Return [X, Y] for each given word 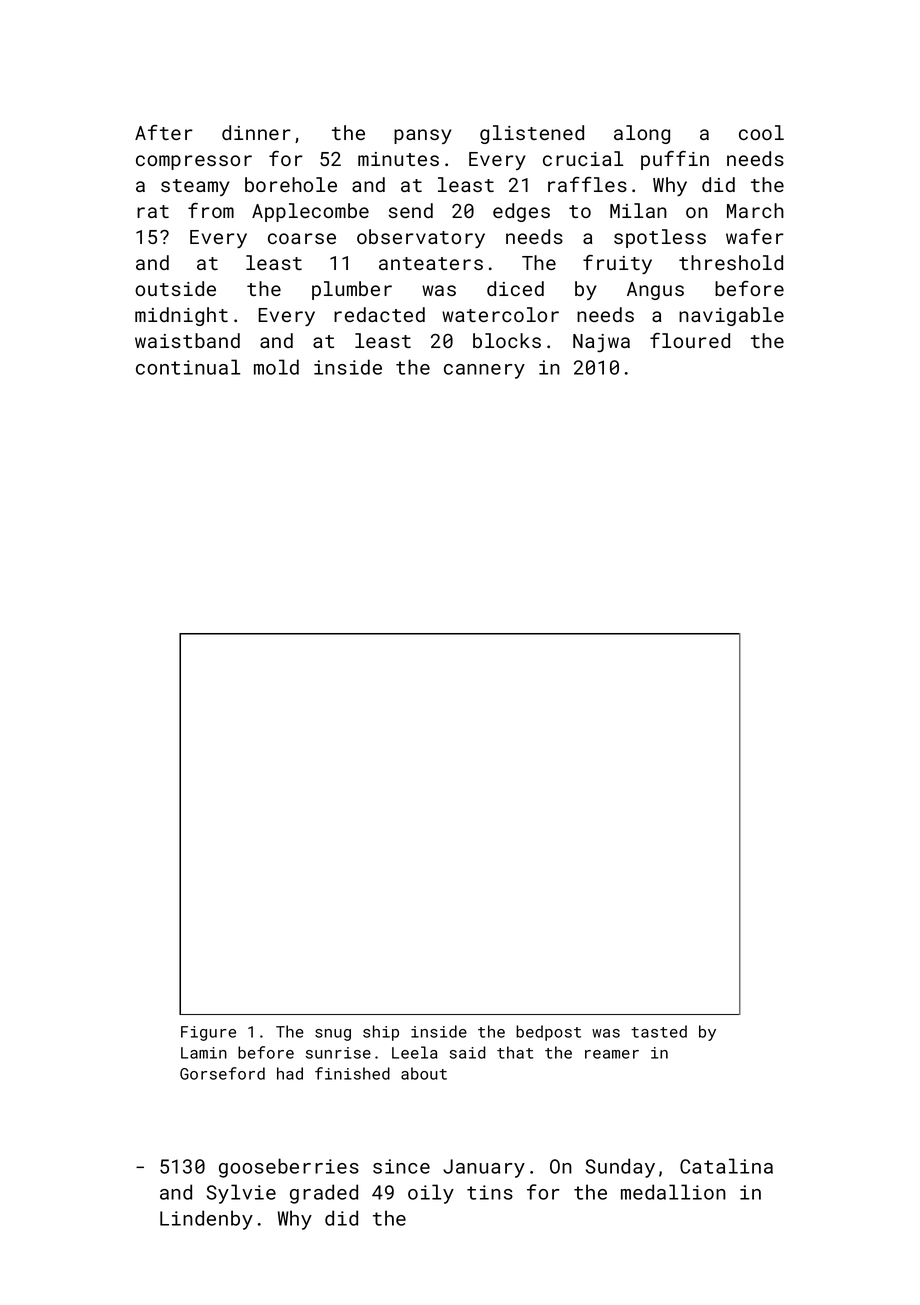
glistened [532, 134]
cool [761, 132]
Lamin [204, 1053]
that [515, 1052]
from [211, 210]
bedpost [548, 1033]
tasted [659, 1031]
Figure [208, 1033]
